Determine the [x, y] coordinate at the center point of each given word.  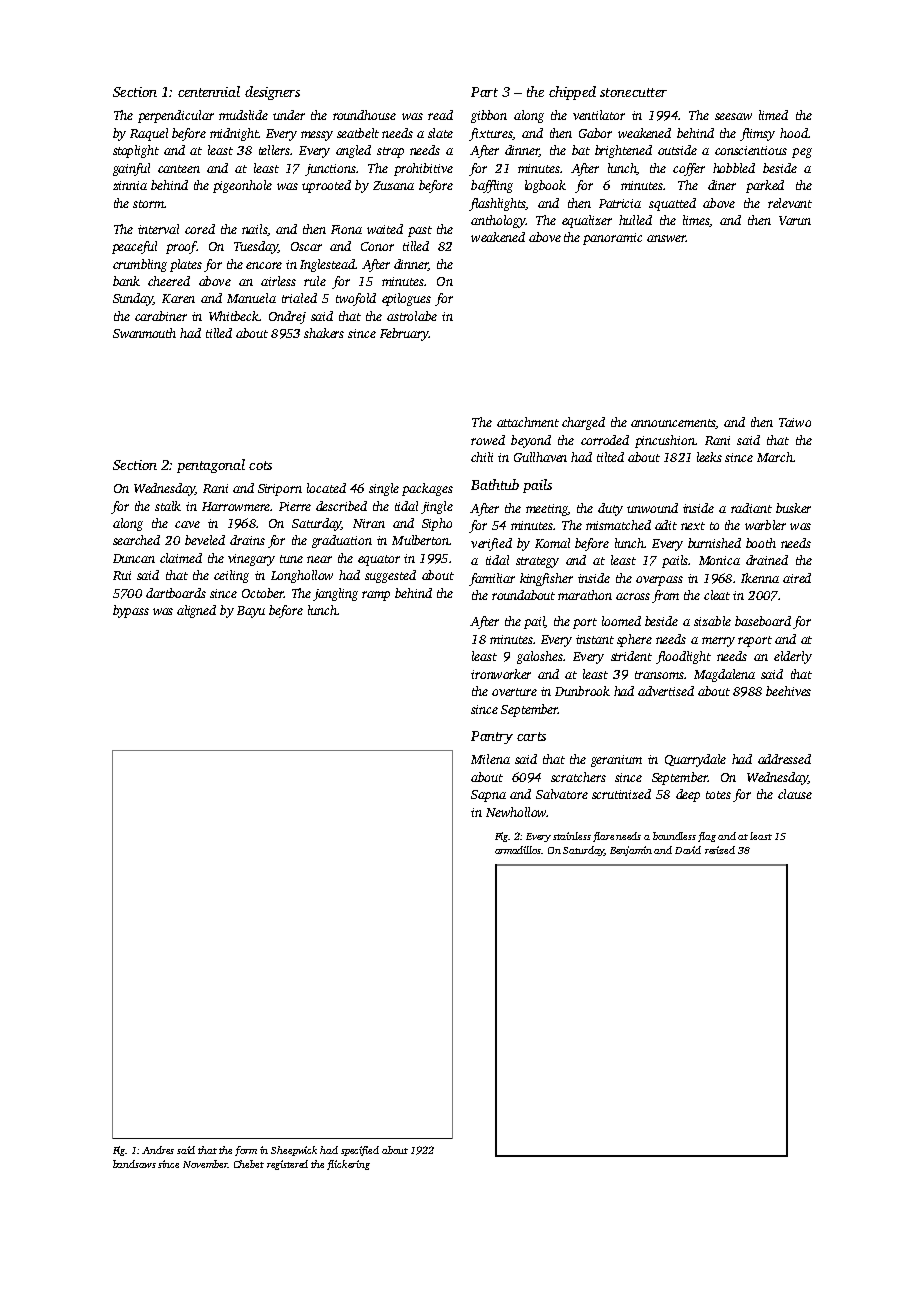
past [420, 231]
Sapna [488, 796]
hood [794, 133]
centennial [209, 91]
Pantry [492, 737]
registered [287, 1165]
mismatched [618, 525]
